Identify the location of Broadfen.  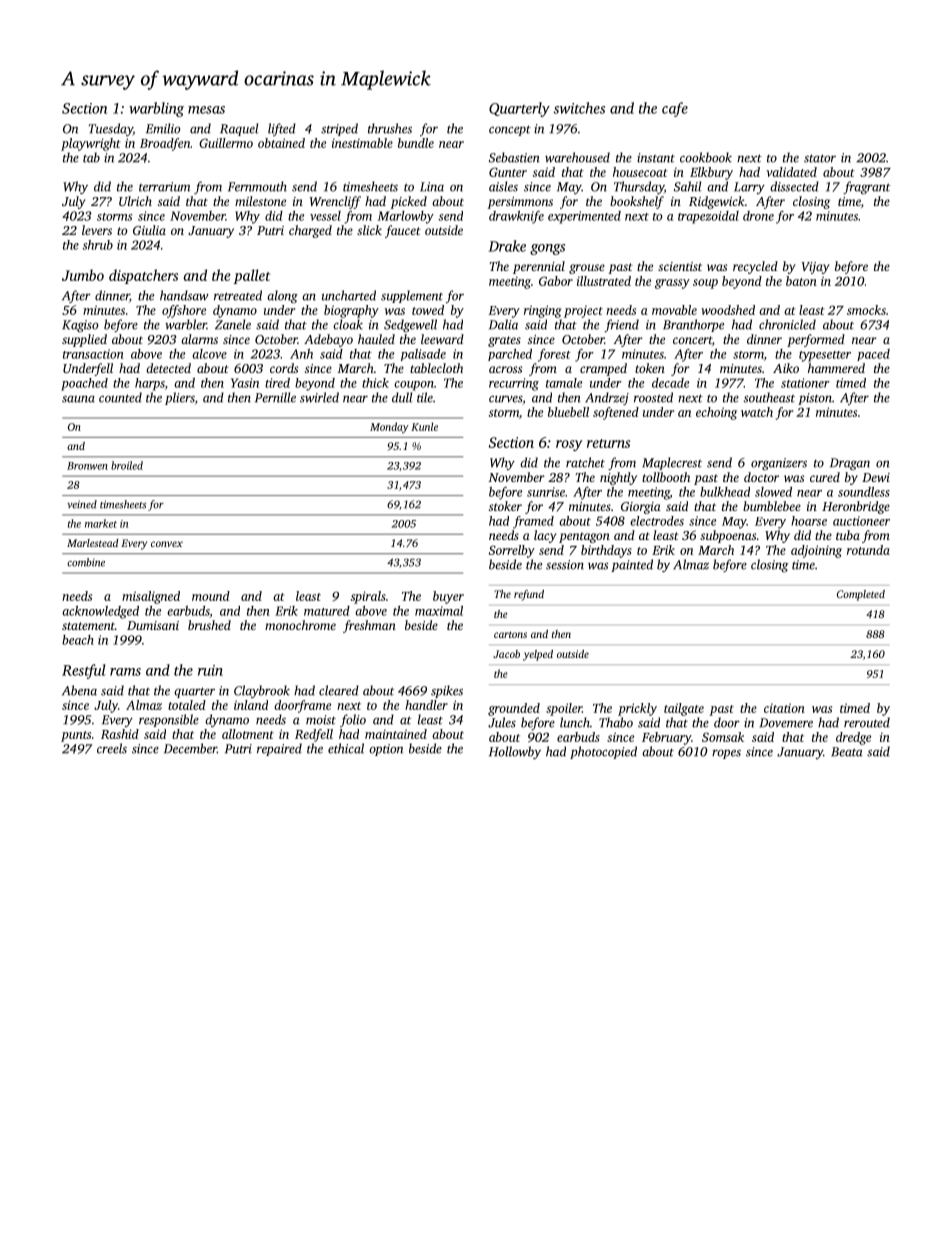
(165, 144).
